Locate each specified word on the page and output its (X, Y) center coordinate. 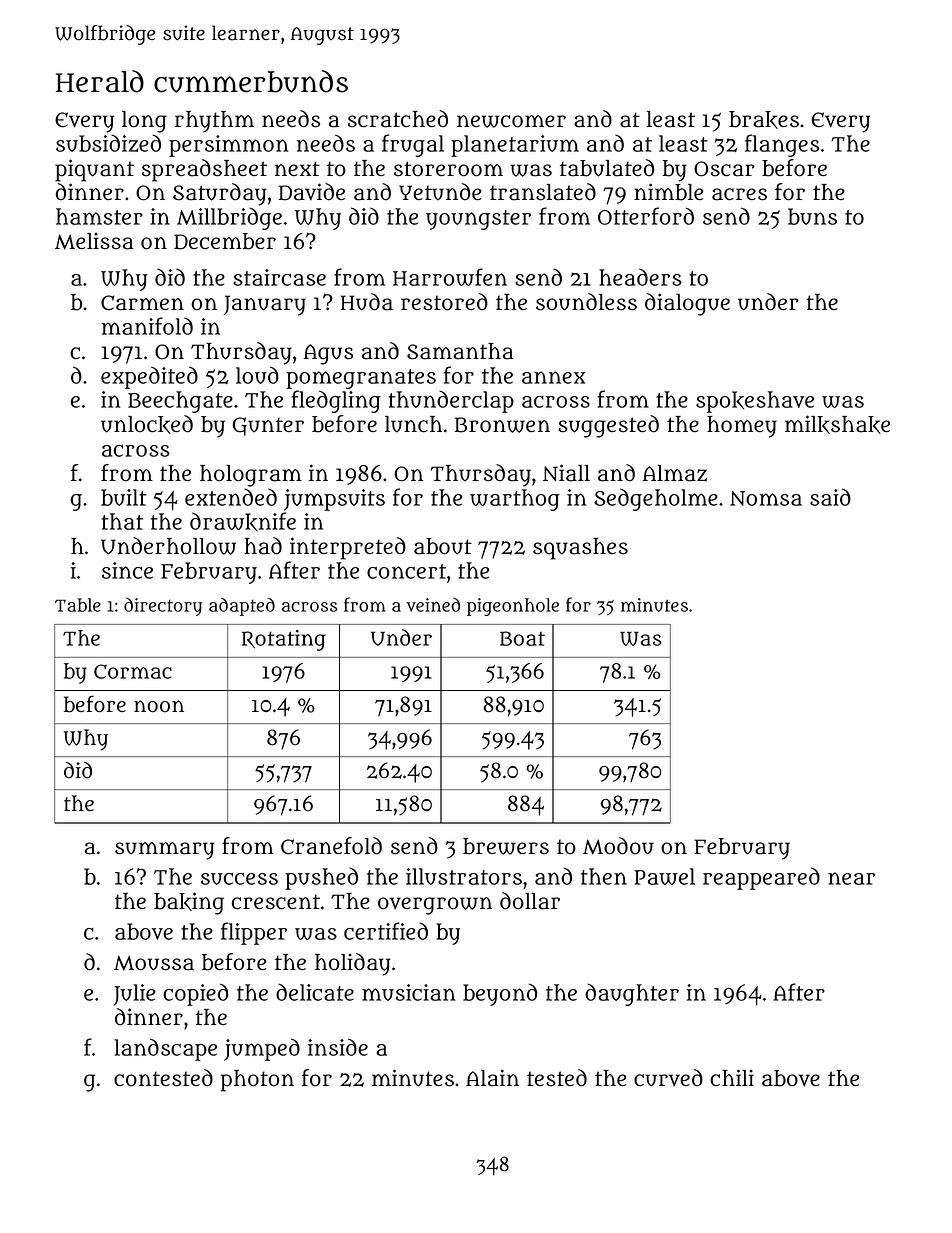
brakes (764, 120)
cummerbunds (251, 81)
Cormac (133, 671)
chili (732, 1078)
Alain (492, 1078)
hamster (99, 216)
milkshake (837, 424)
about (443, 546)
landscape (165, 1049)
